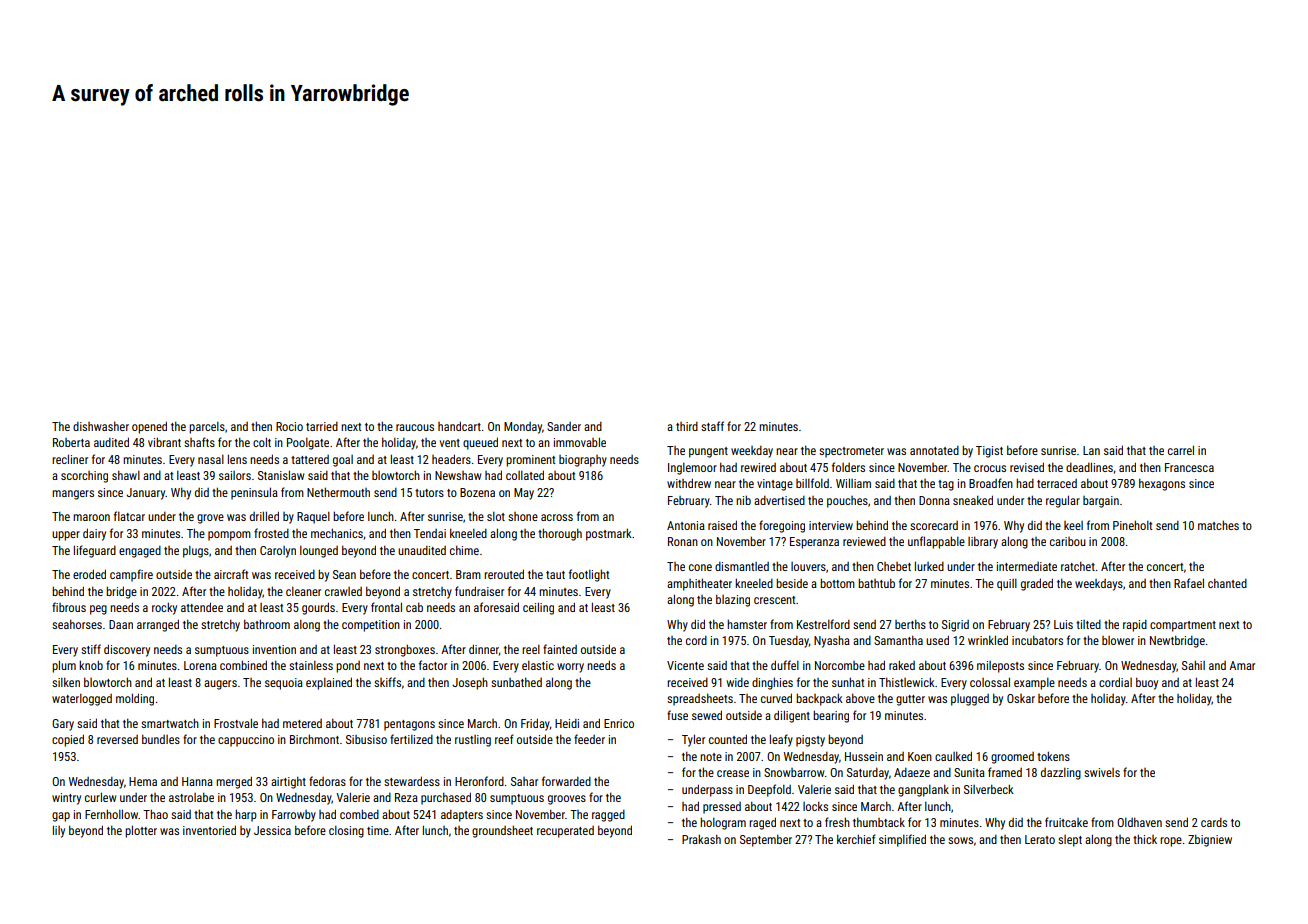  What do you see at coordinates (289, 426) in the document?
I see `Rocio` at bounding box center [289, 426].
